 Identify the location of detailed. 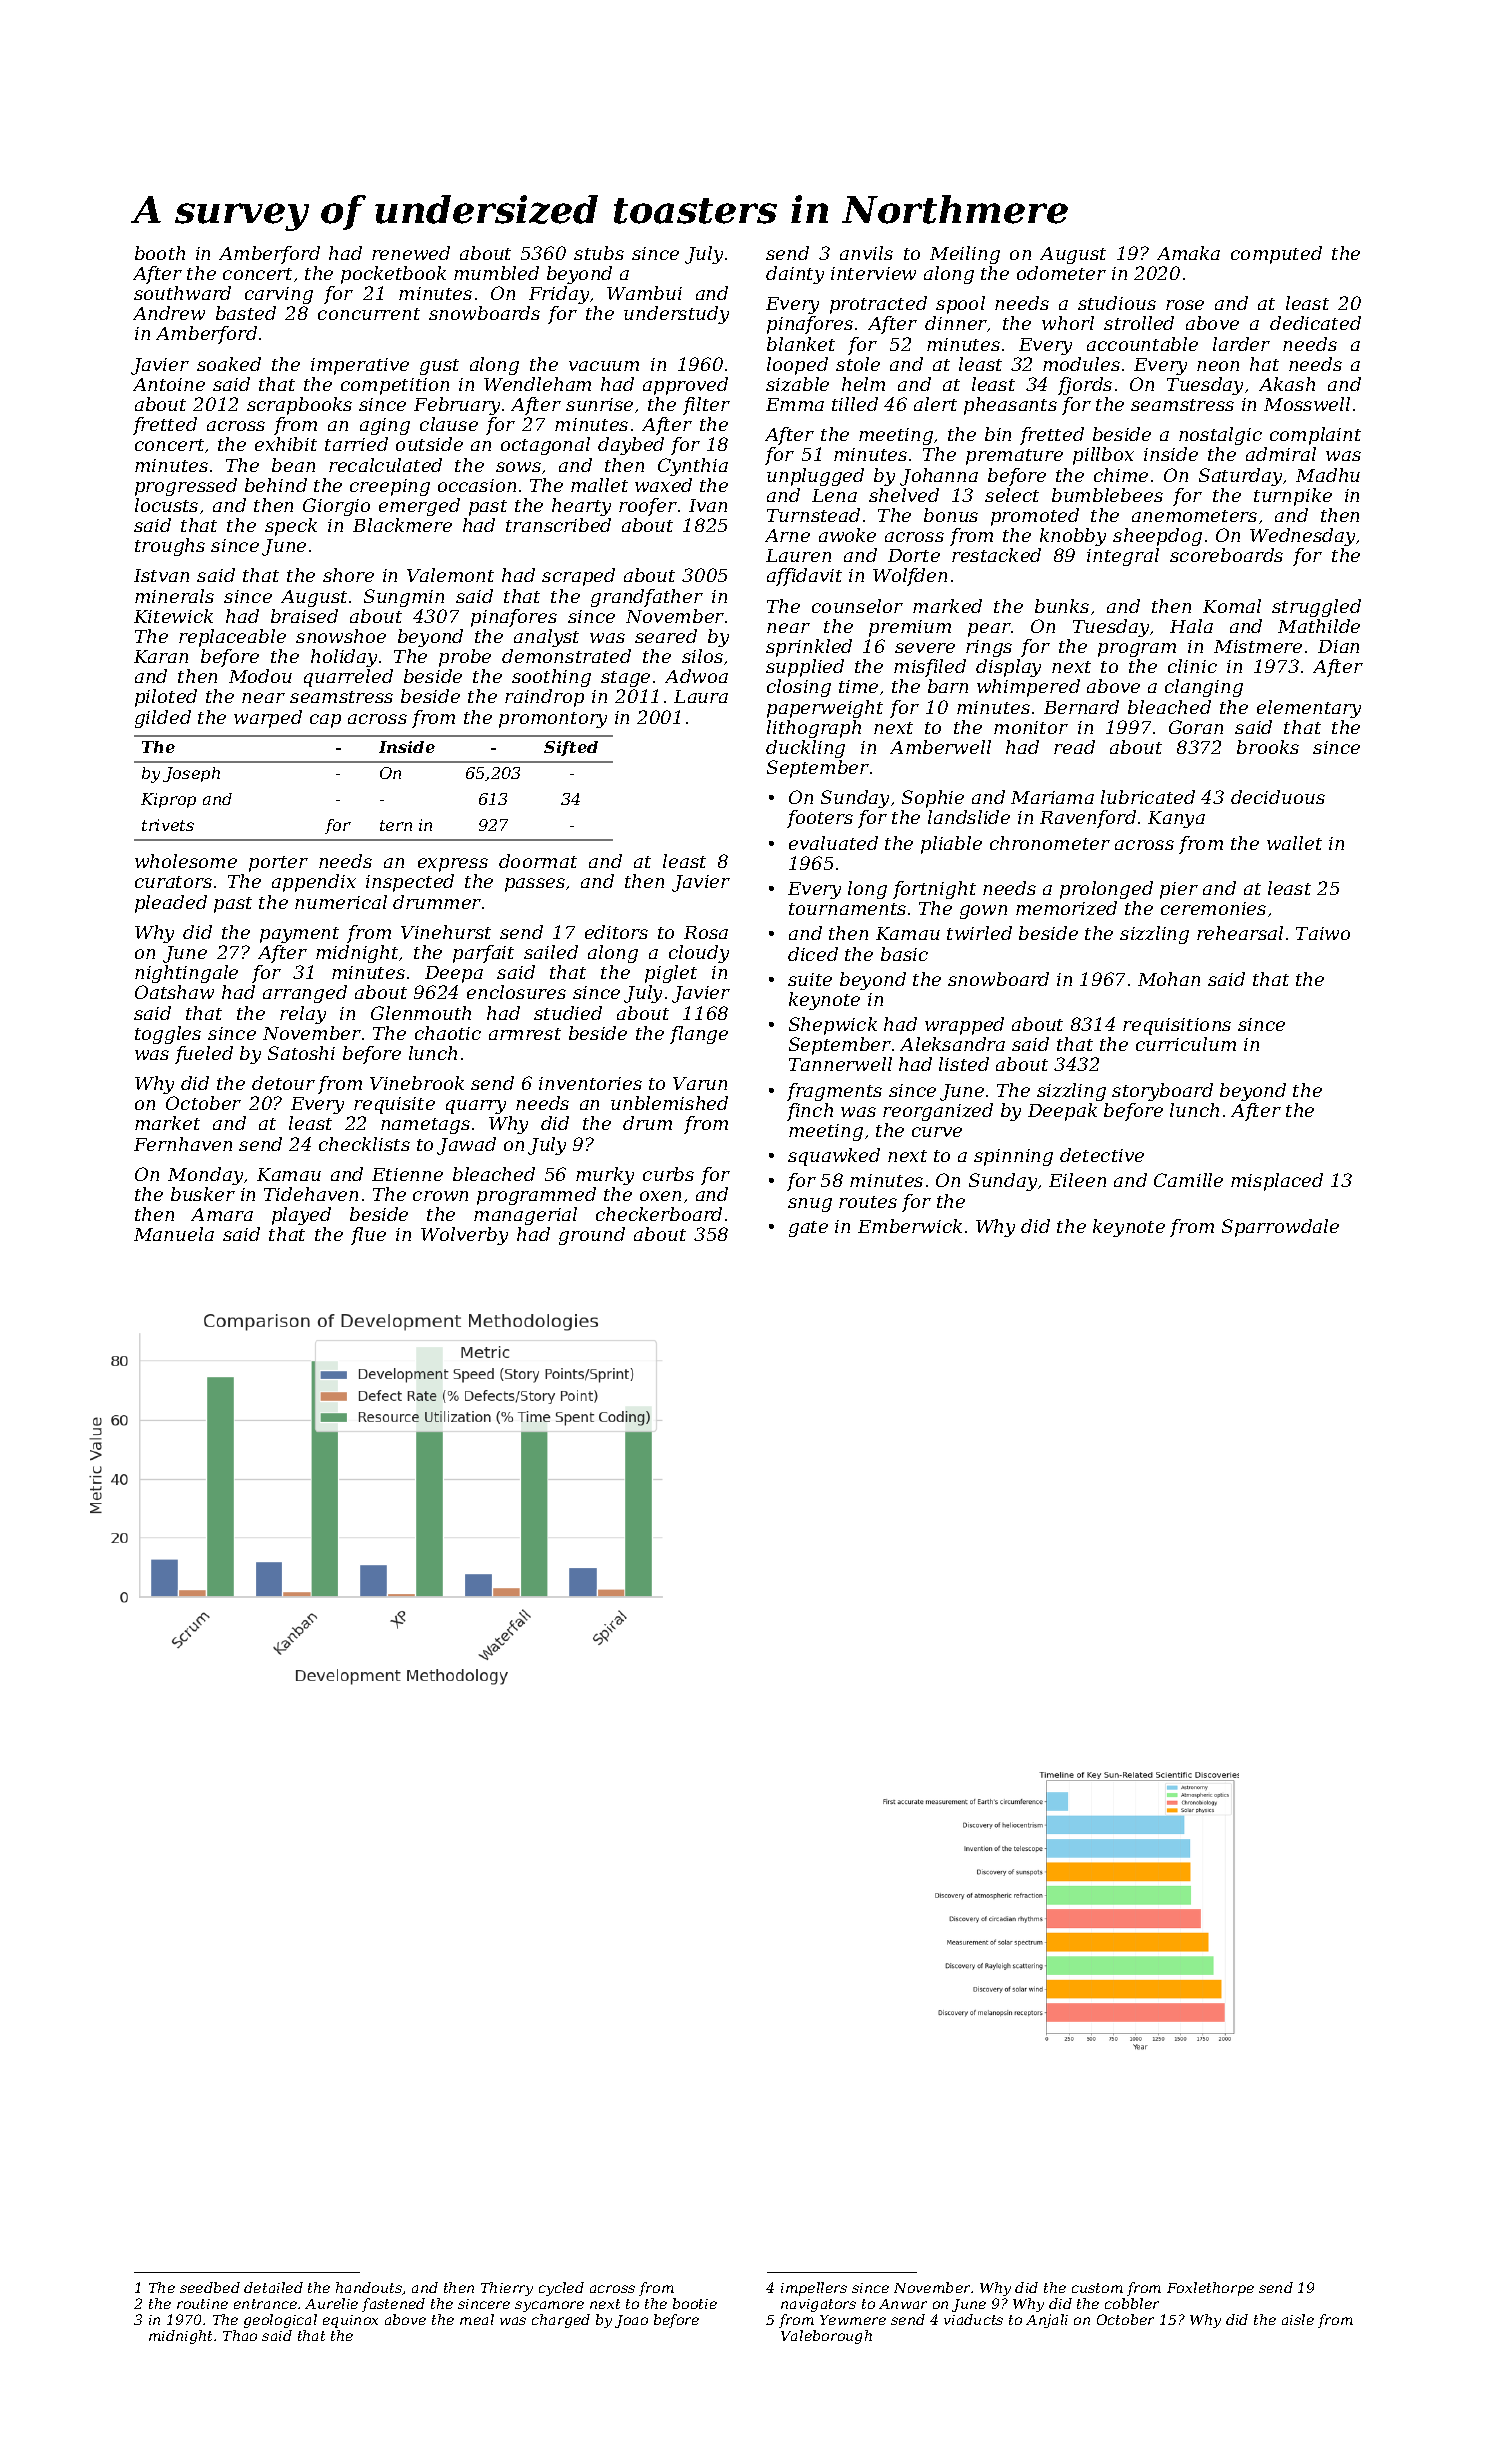
(273, 2287).
